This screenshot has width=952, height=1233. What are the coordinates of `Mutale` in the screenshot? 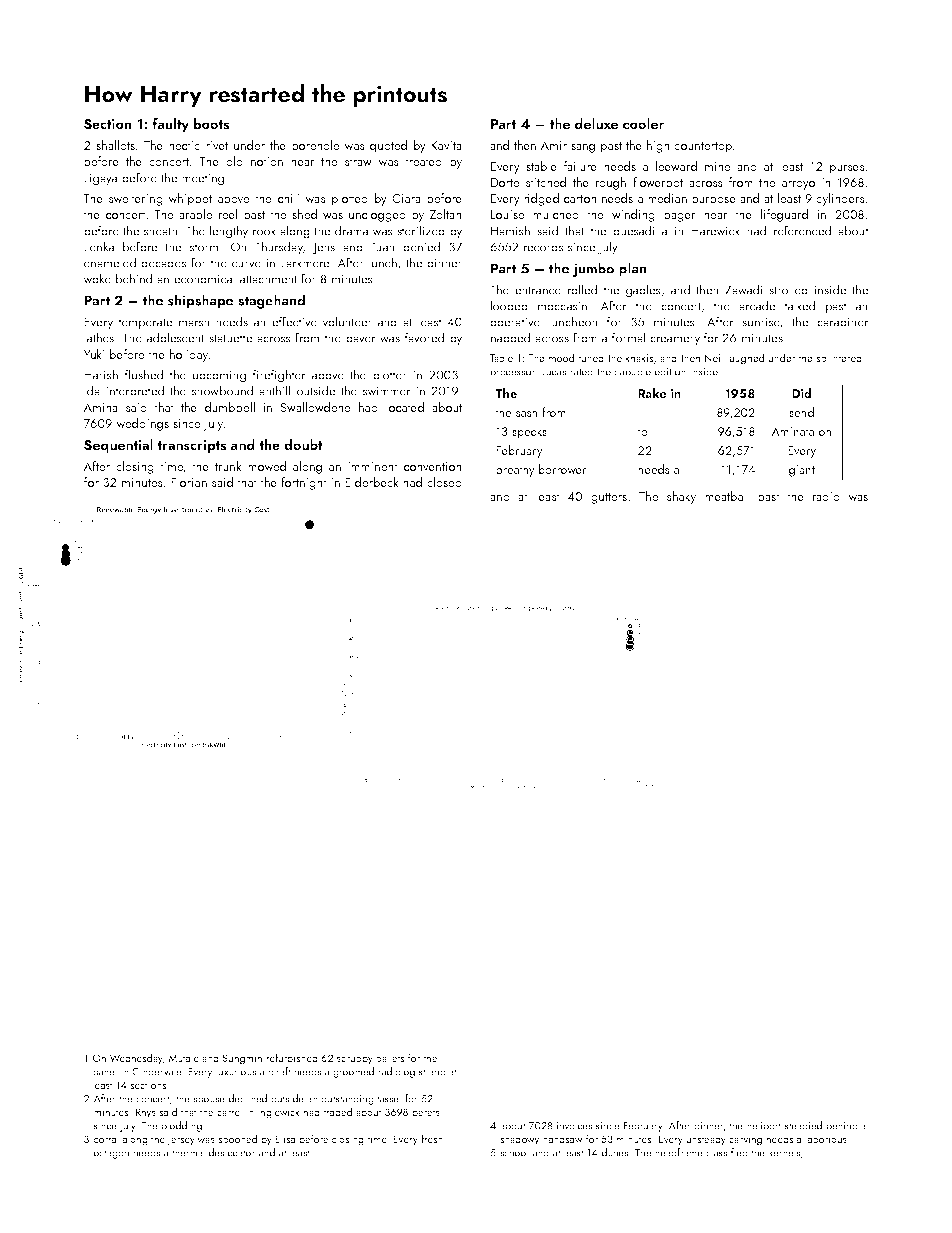 It's located at (184, 1057).
